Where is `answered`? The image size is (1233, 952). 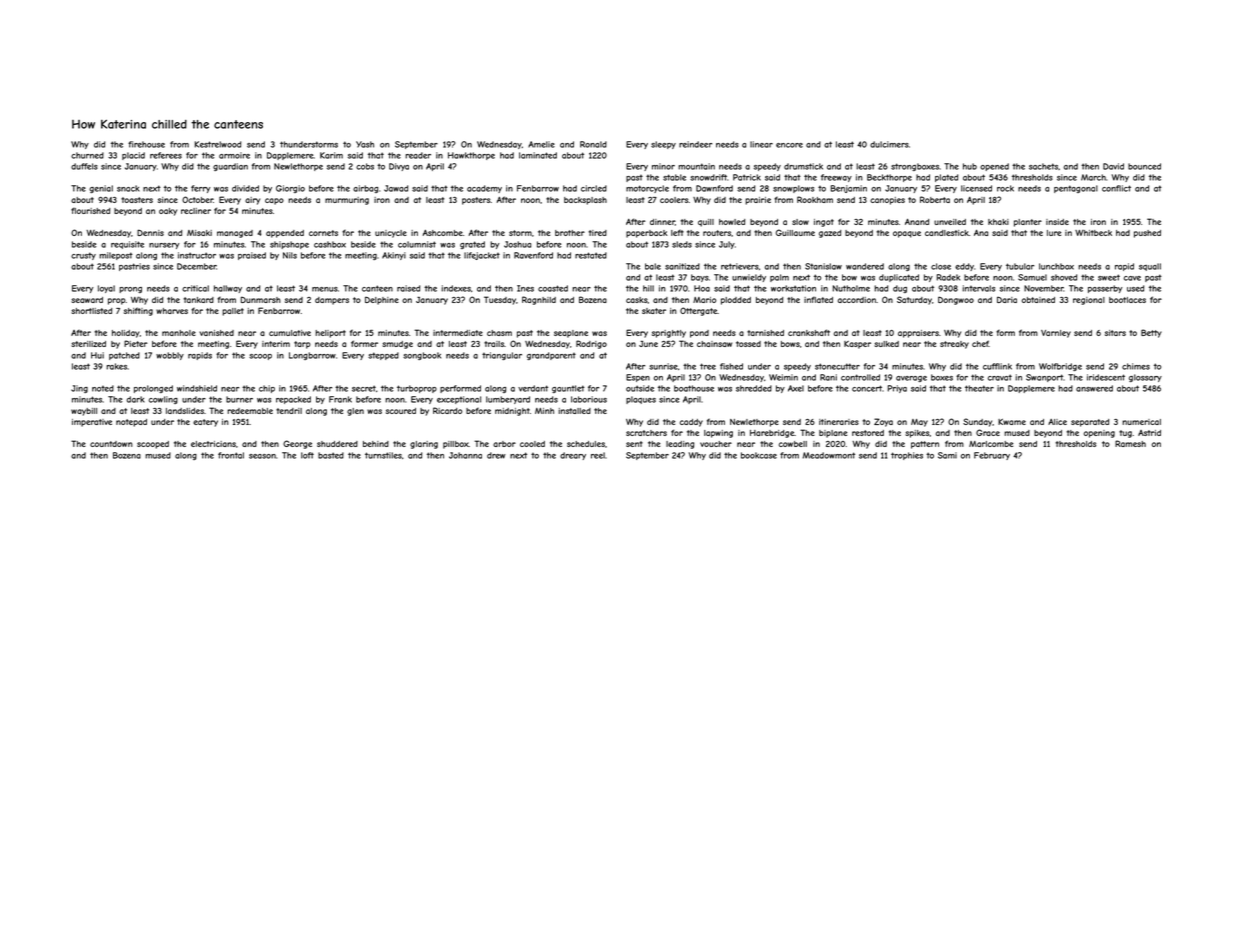
answered is located at coordinates (1094, 388).
